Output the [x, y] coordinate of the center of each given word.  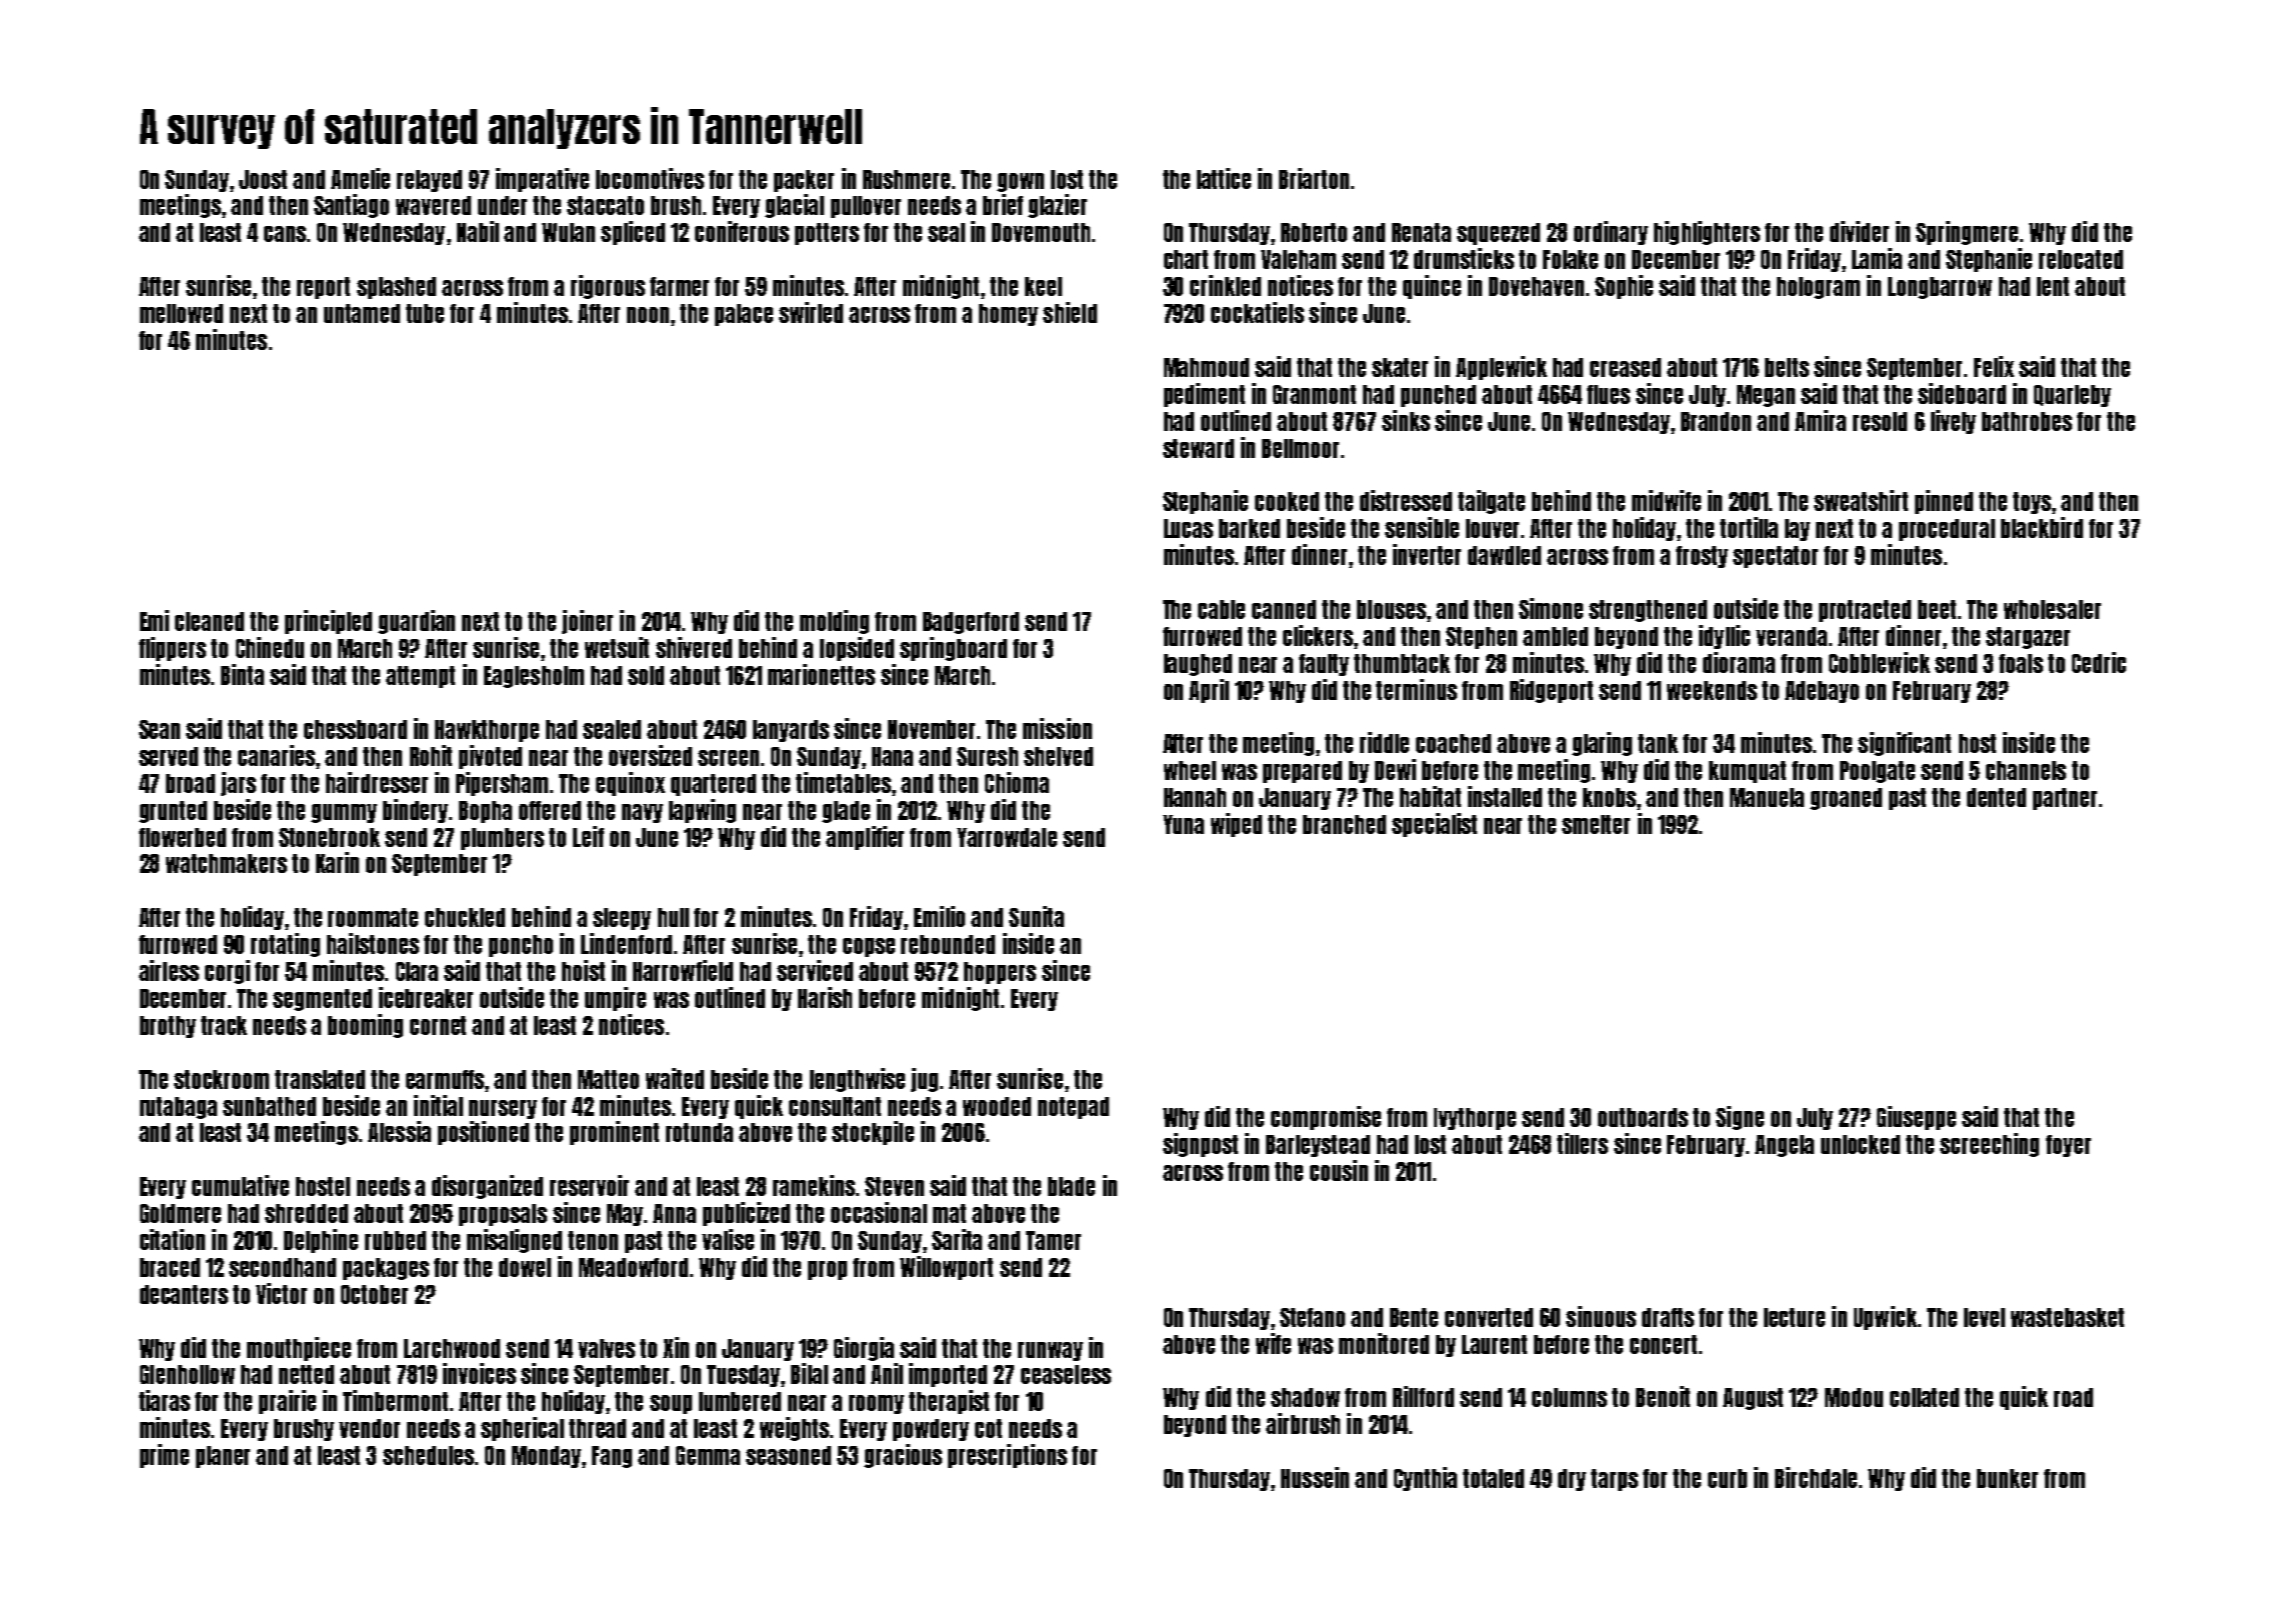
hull [673, 917]
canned [1284, 609]
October [374, 1294]
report [323, 288]
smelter [1596, 824]
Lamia [1877, 258]
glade [846, 812]
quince [1432, 287]
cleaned [209, 621]
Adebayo [1822, 692]
